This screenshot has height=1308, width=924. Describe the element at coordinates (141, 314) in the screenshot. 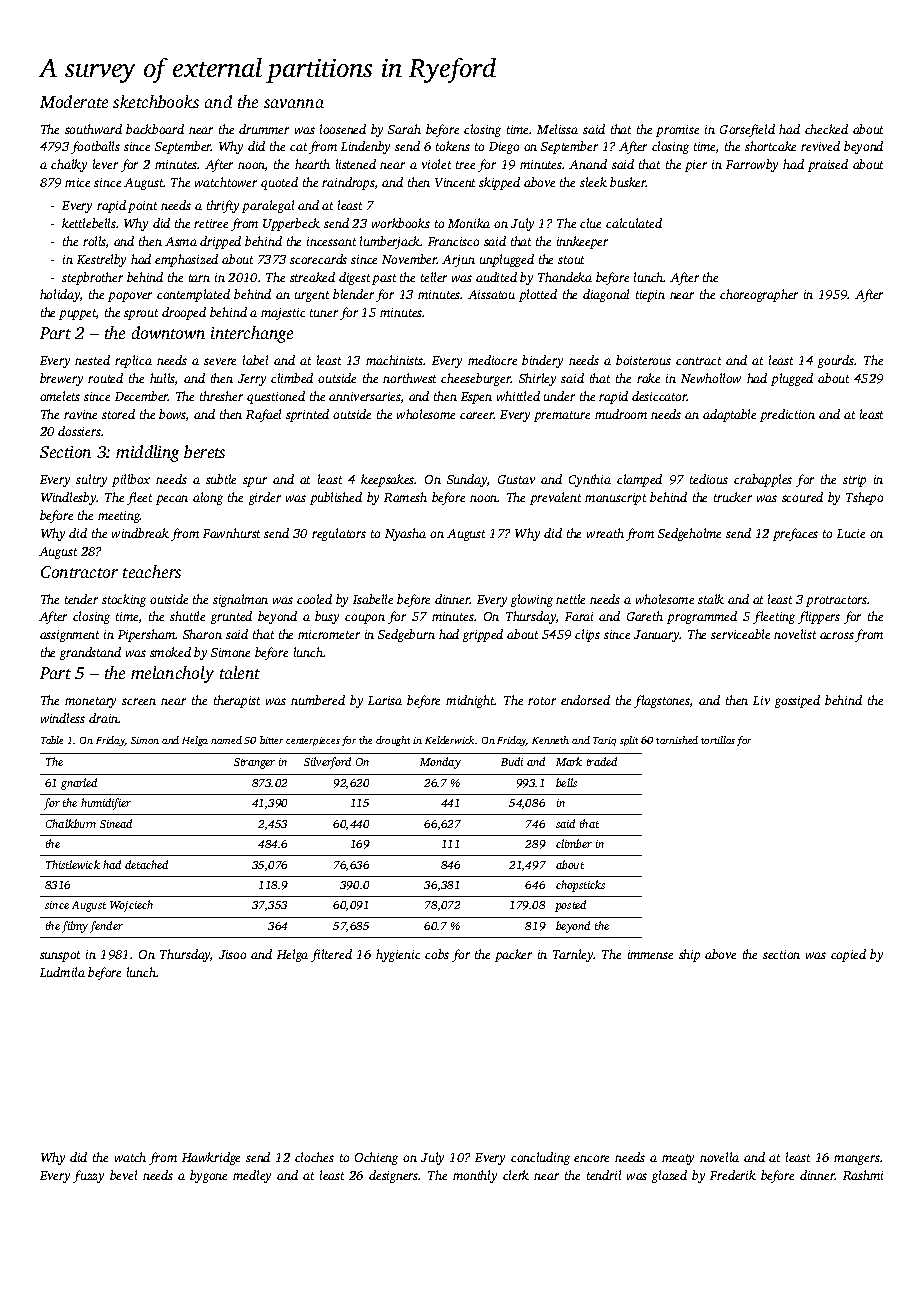

I see `sprout` at that location.
